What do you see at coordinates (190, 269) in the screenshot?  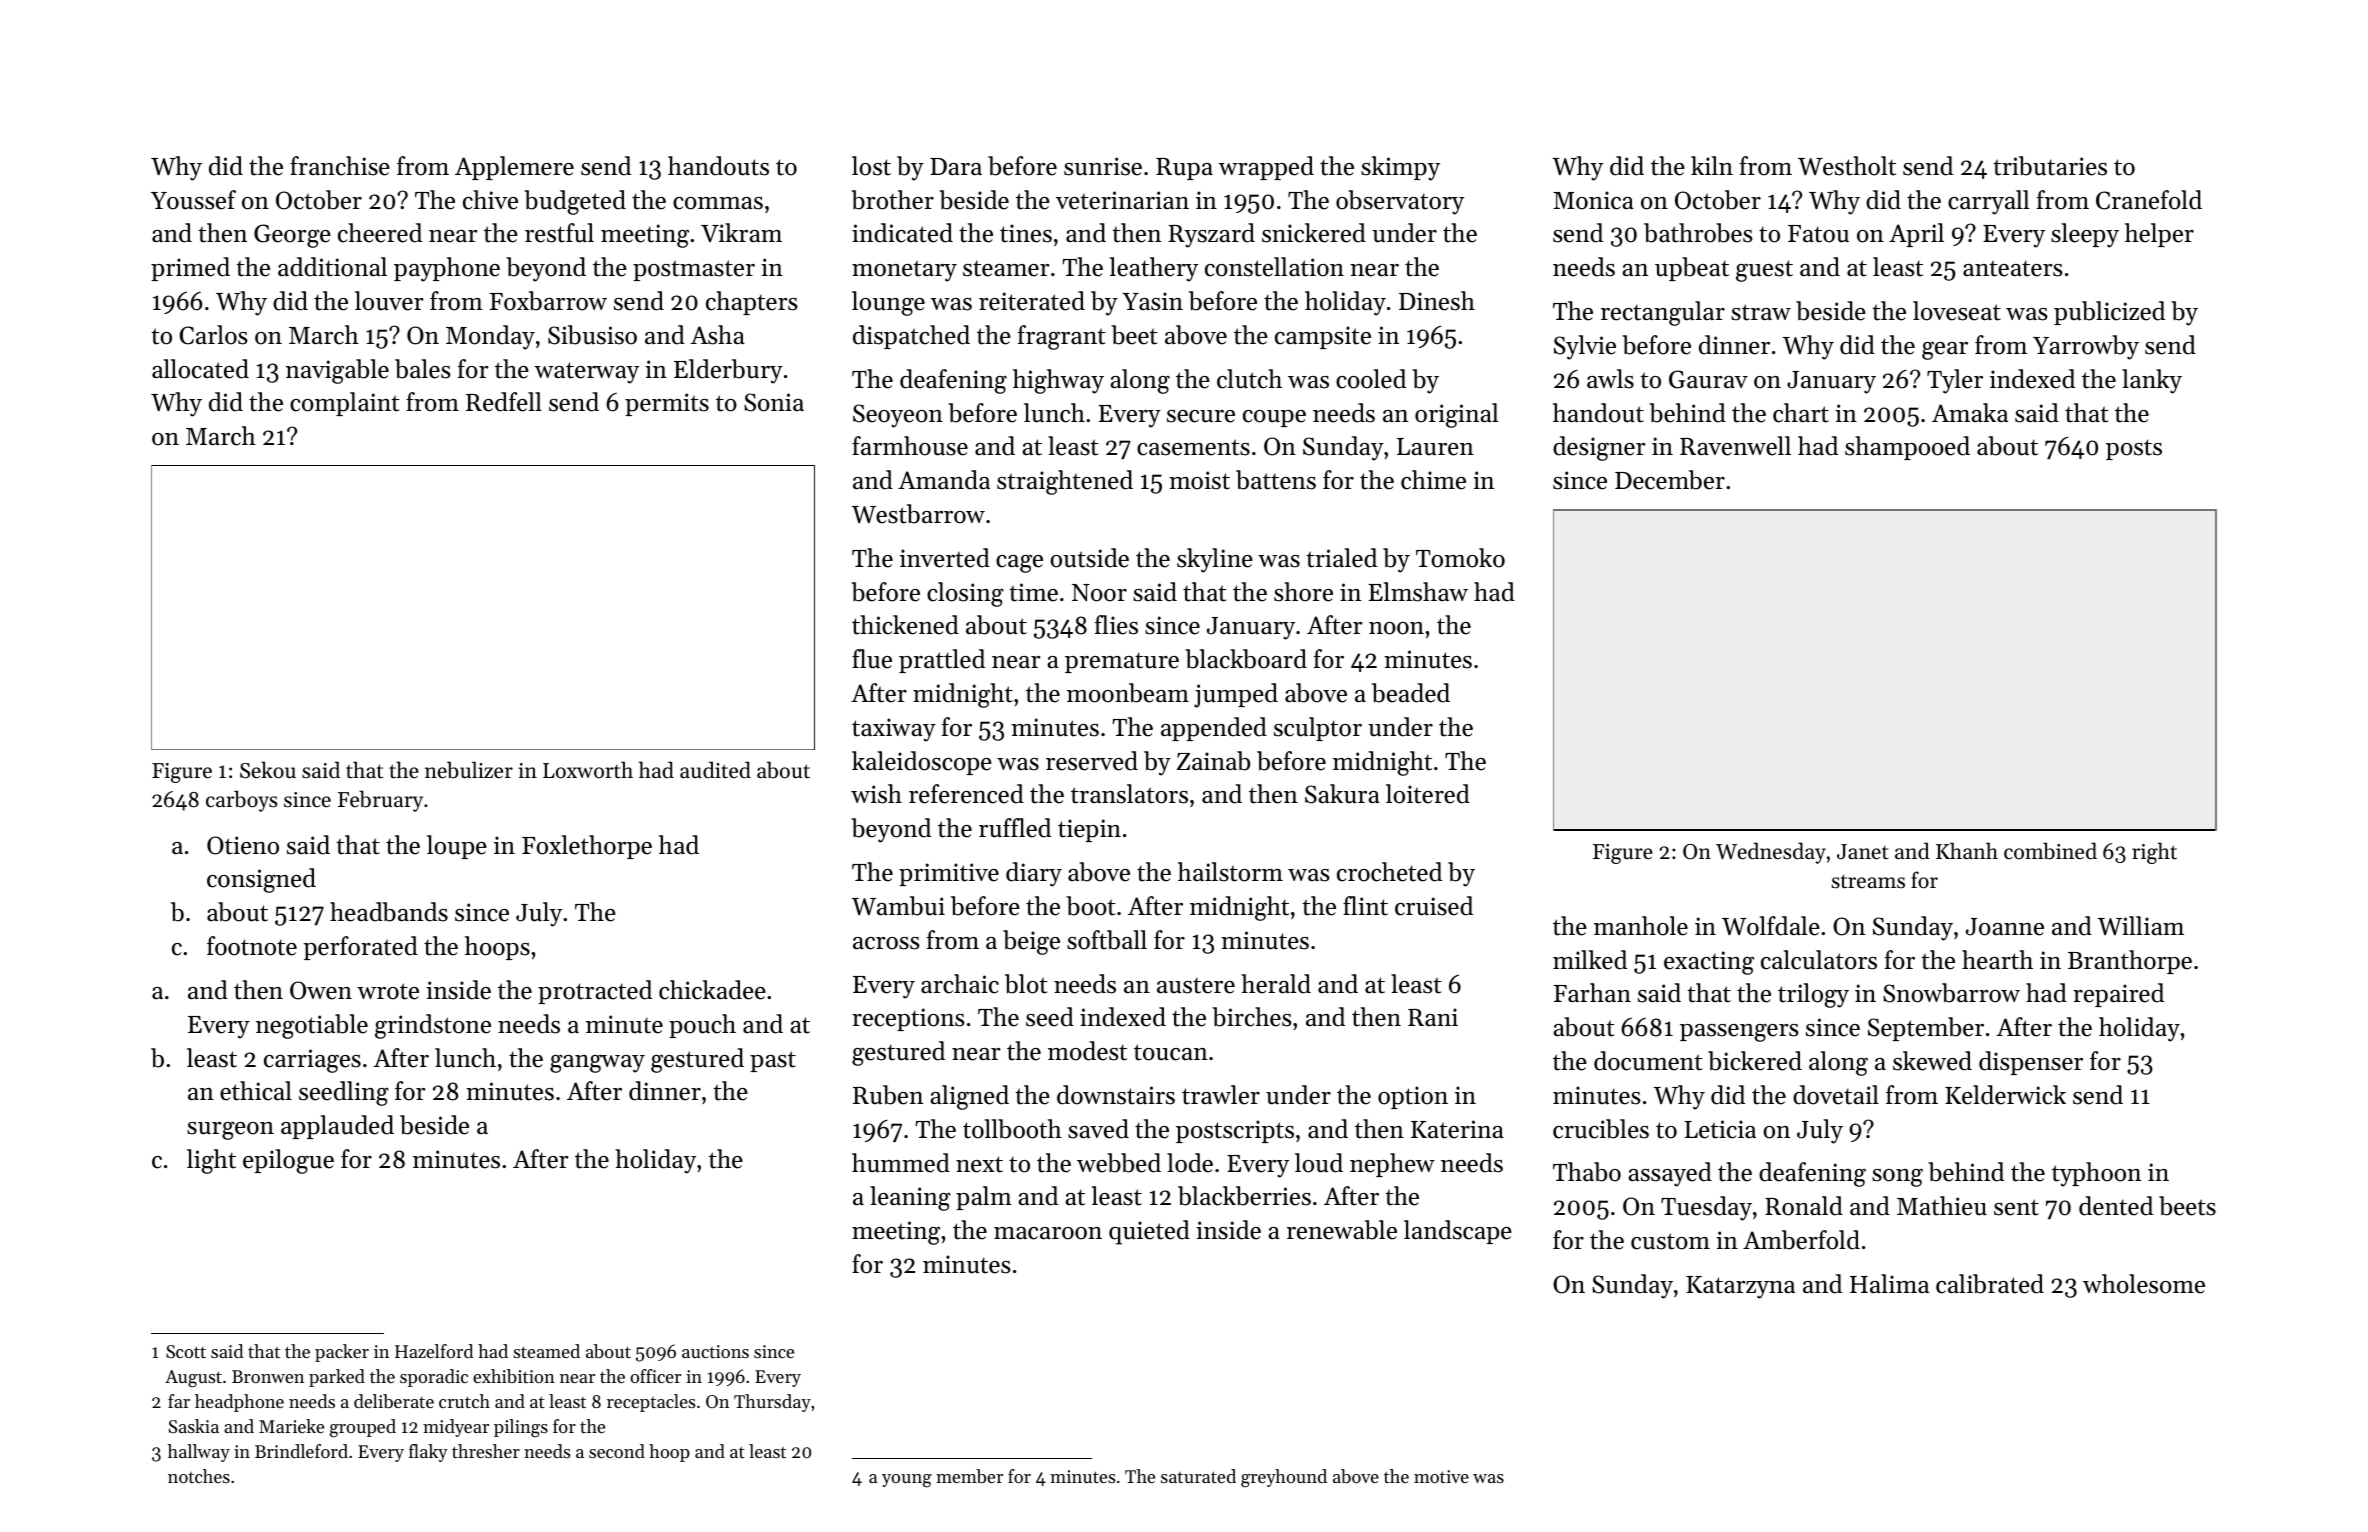 I see `primed` at bounding box center [190, 269].
